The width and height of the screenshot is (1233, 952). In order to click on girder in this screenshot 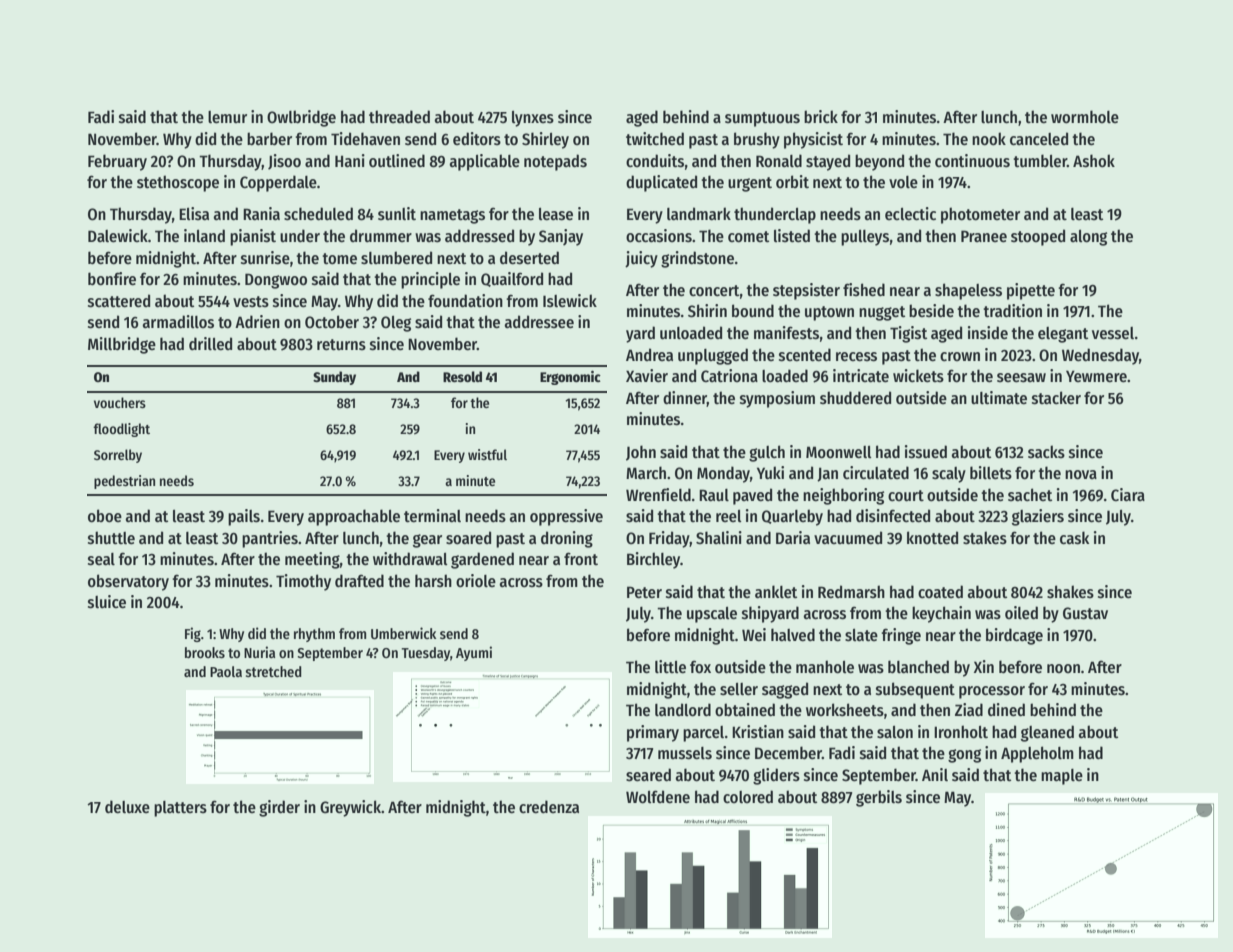, I will do `click(279, 808)`.
